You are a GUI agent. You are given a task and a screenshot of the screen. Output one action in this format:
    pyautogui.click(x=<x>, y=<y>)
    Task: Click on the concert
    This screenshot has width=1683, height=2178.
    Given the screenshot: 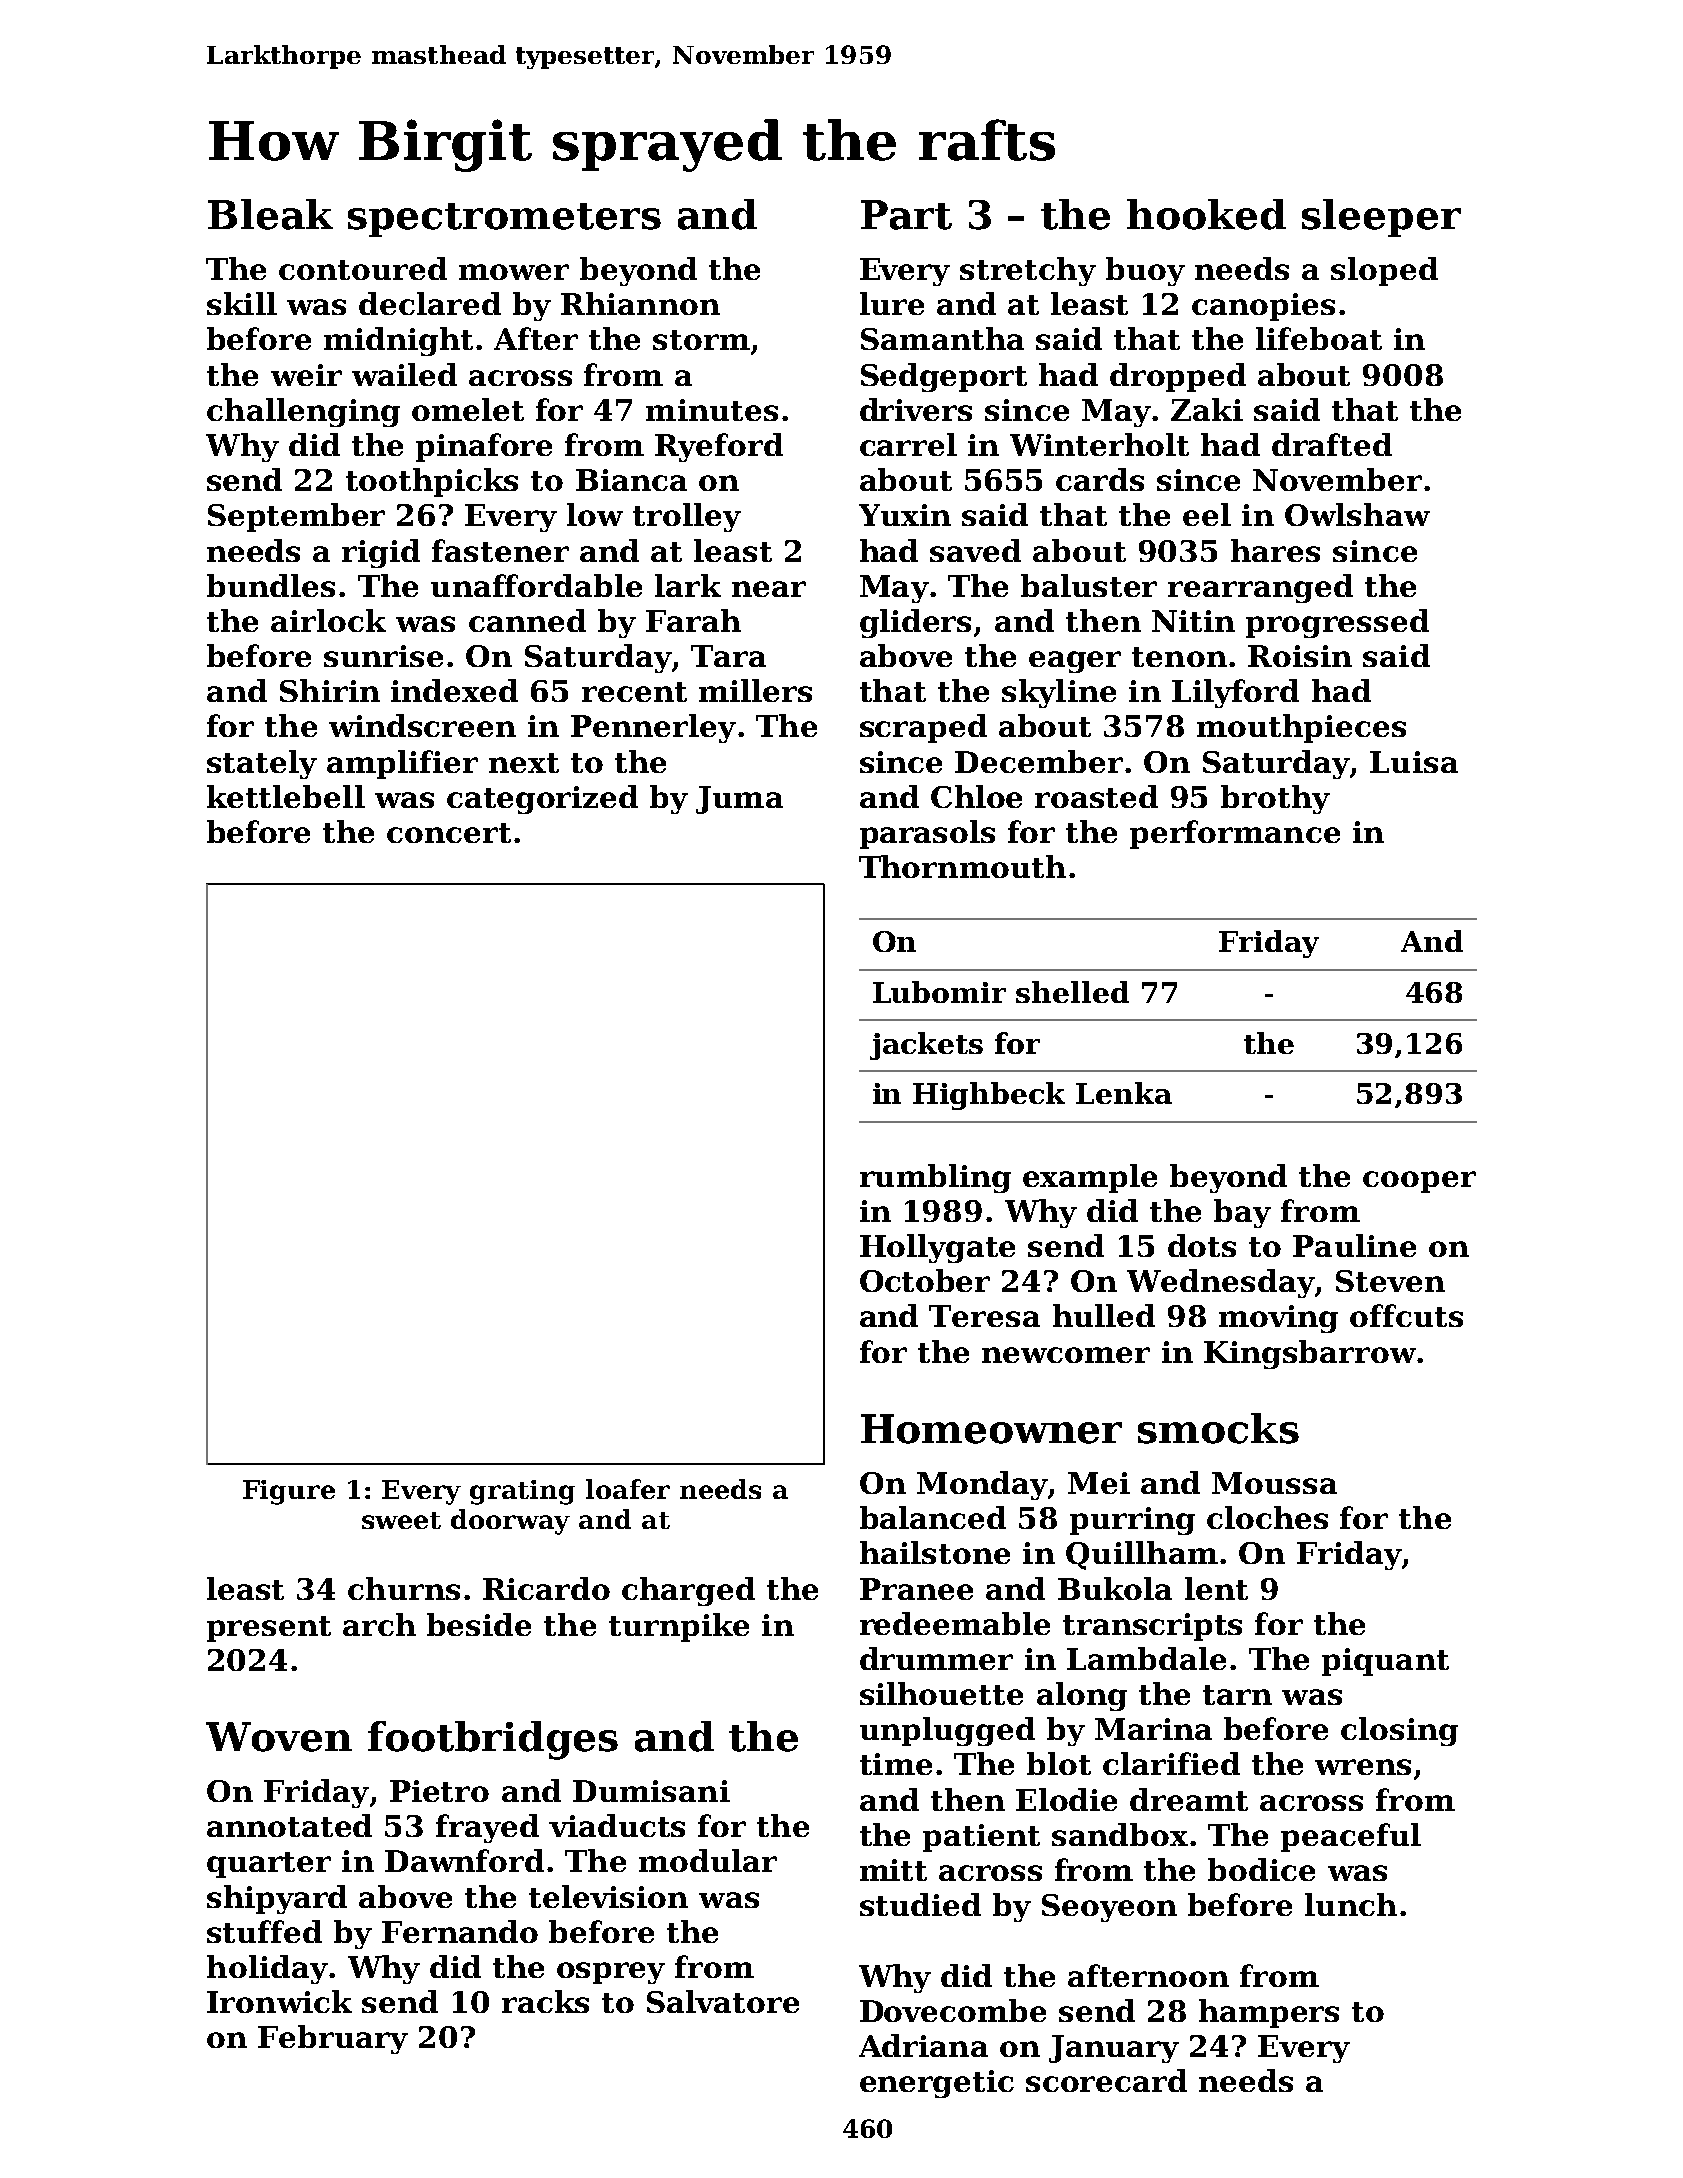 What is the action you would take?
    pyautogui.click(x=449, y=833)
